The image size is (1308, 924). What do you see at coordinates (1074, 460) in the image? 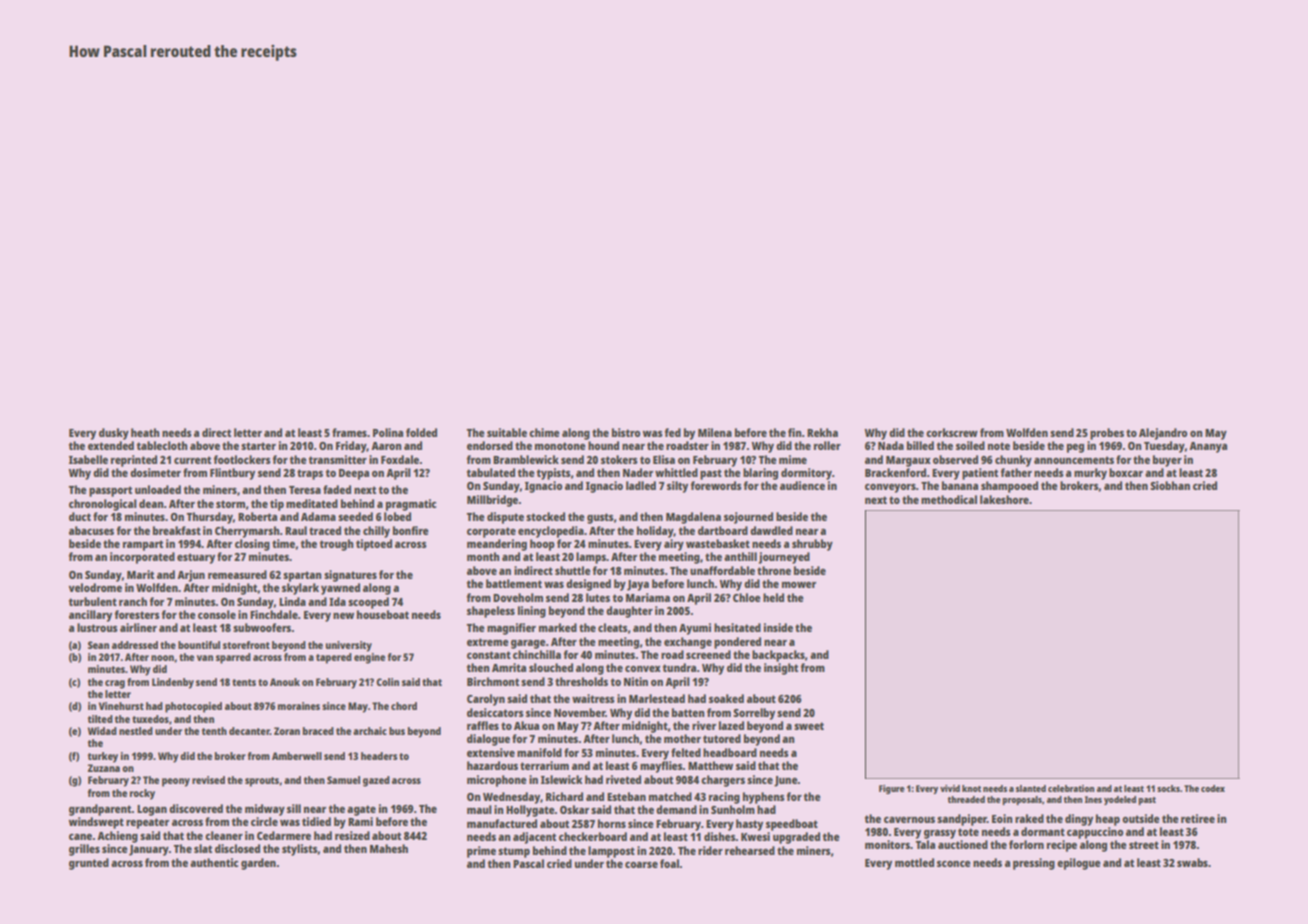
I see `announcements` at bounding box center [1074, 460].
